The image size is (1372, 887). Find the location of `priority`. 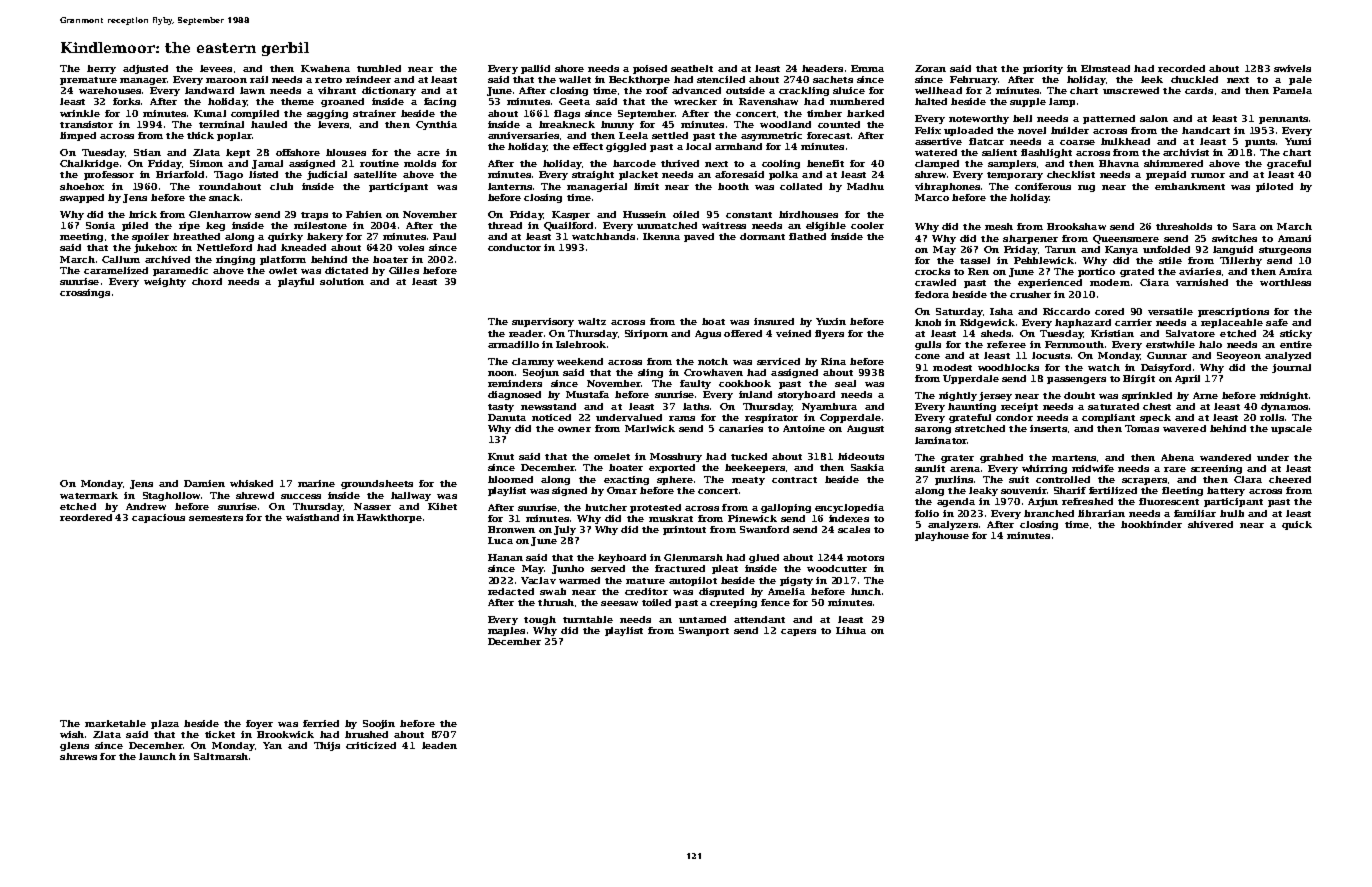

priority is located at coordinates (1043, 69).
